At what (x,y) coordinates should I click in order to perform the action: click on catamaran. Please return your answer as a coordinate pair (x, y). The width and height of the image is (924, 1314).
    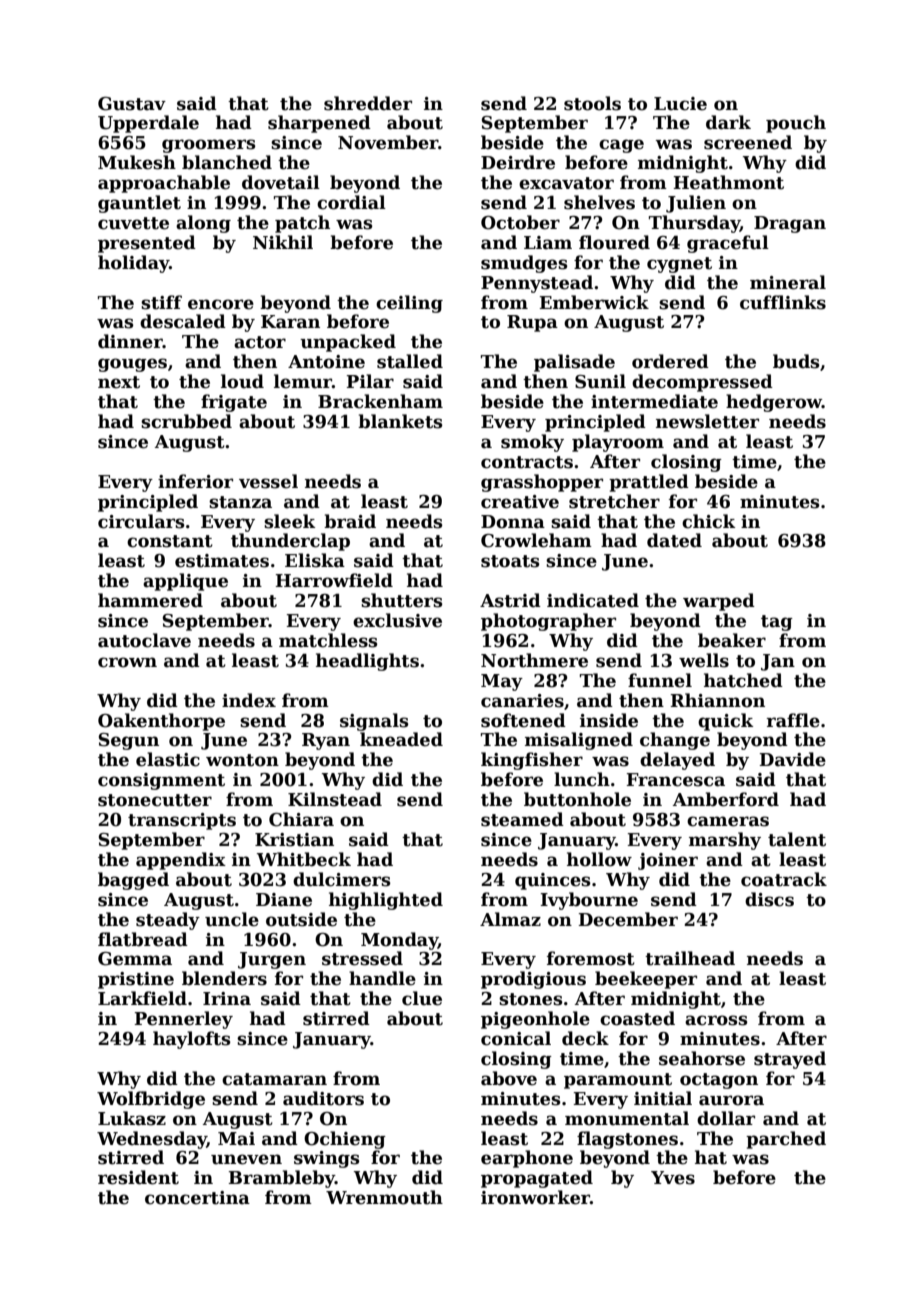
    Looking at the image, I should click on (274, 1079).
